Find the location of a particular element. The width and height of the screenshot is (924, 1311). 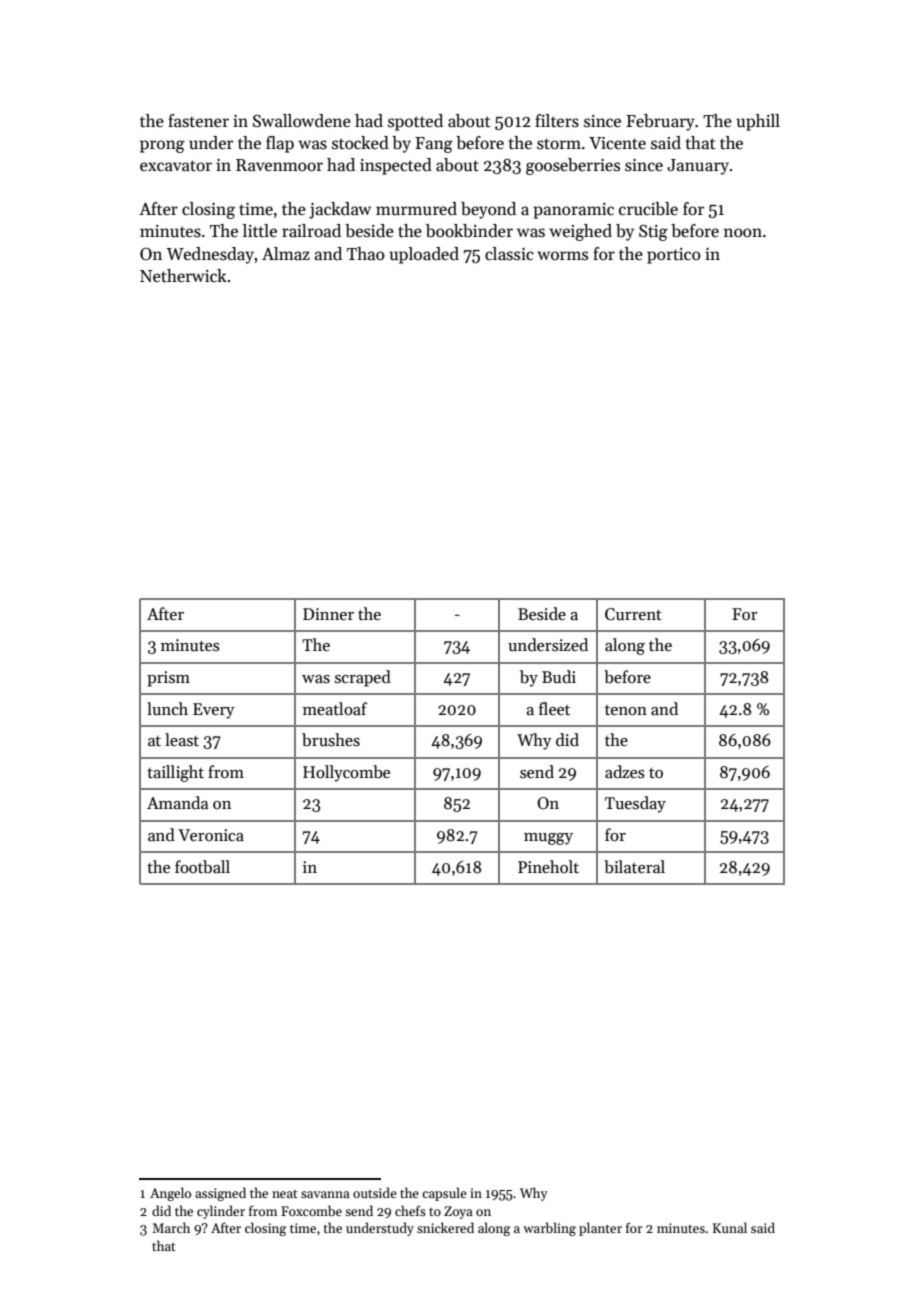

uphill is located at coordinates (758, 122).
